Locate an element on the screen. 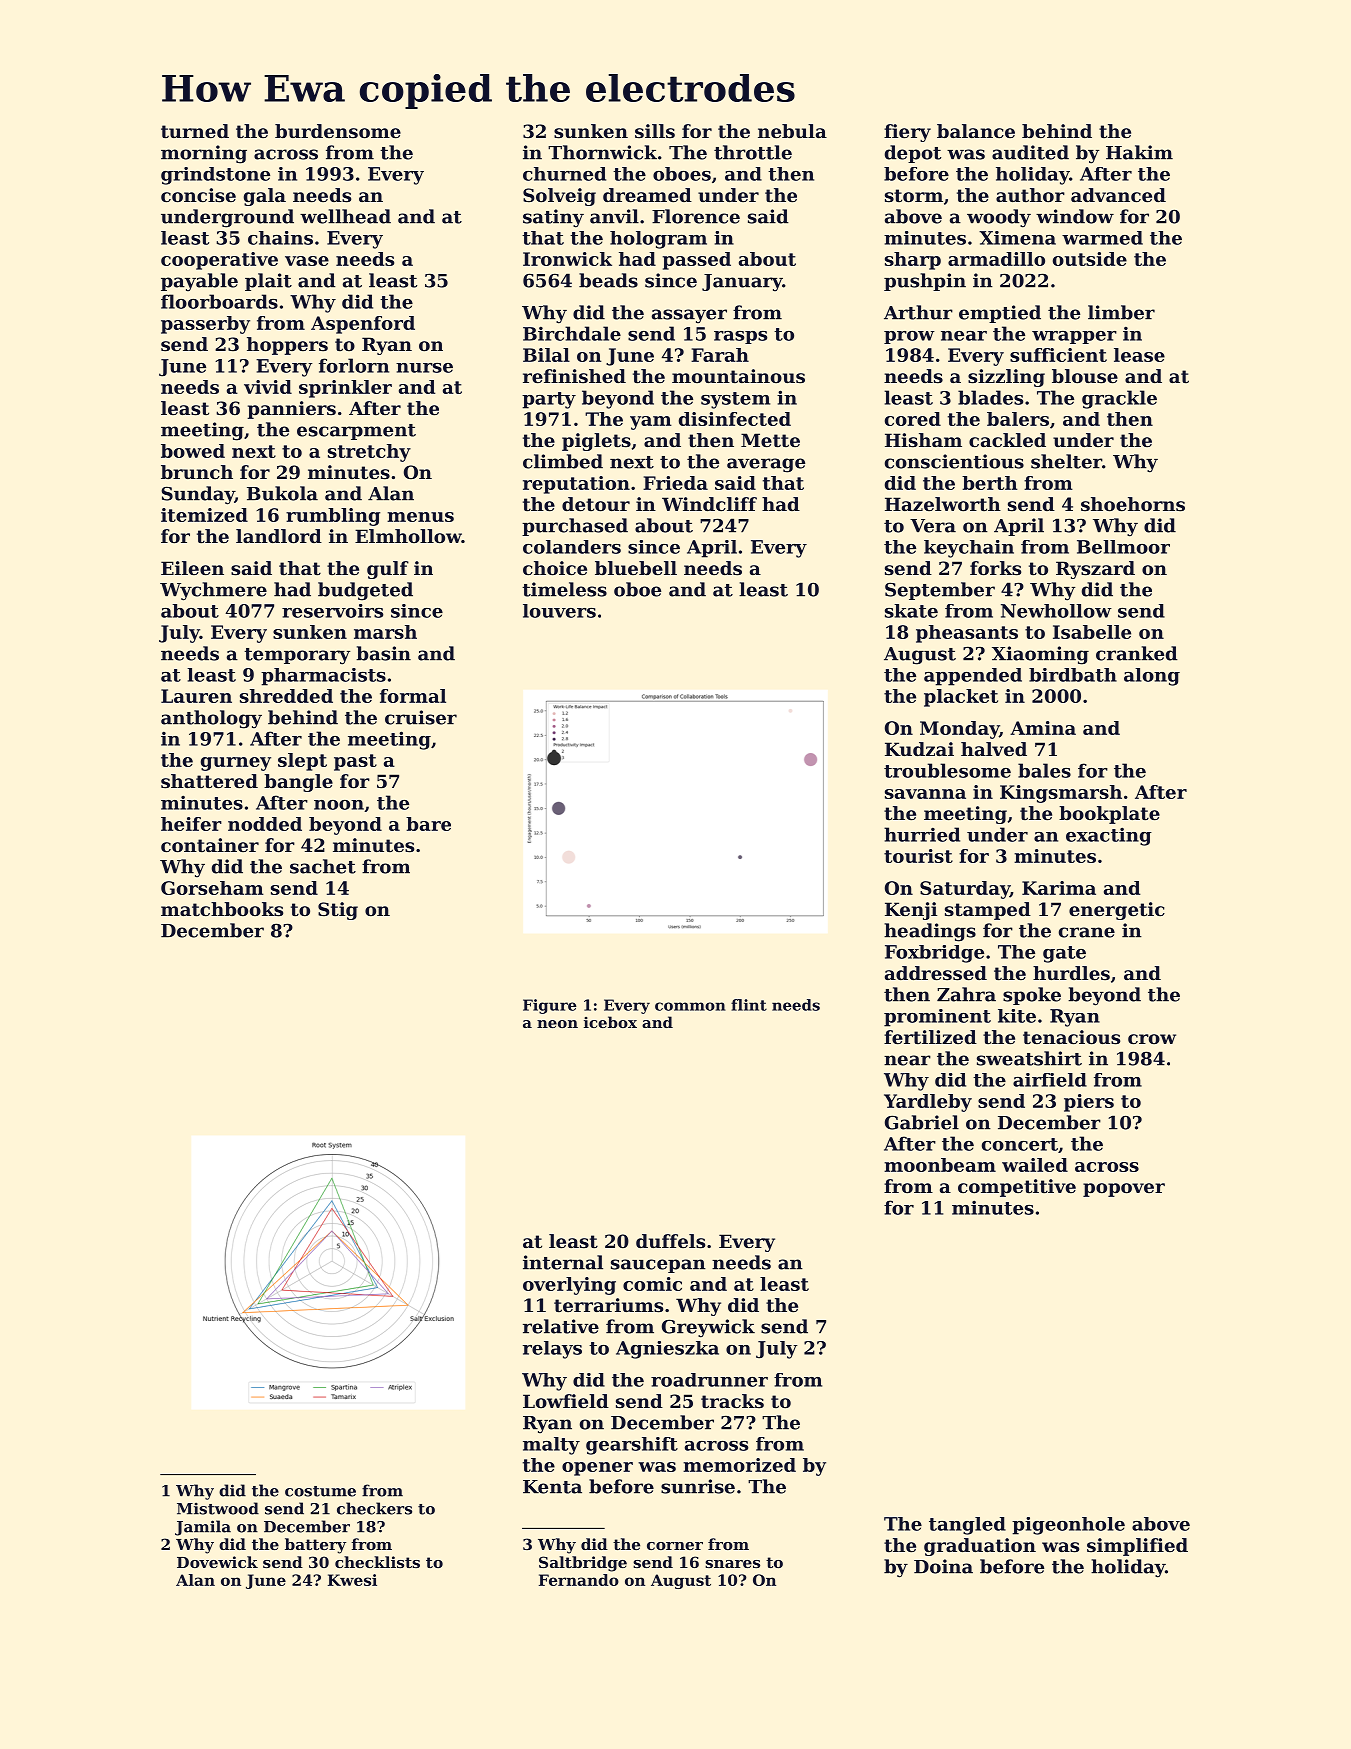 Image resolution: width=1351 pixels, height=1749 pixels. moonbeam is located at coordinates (940, 1165).
